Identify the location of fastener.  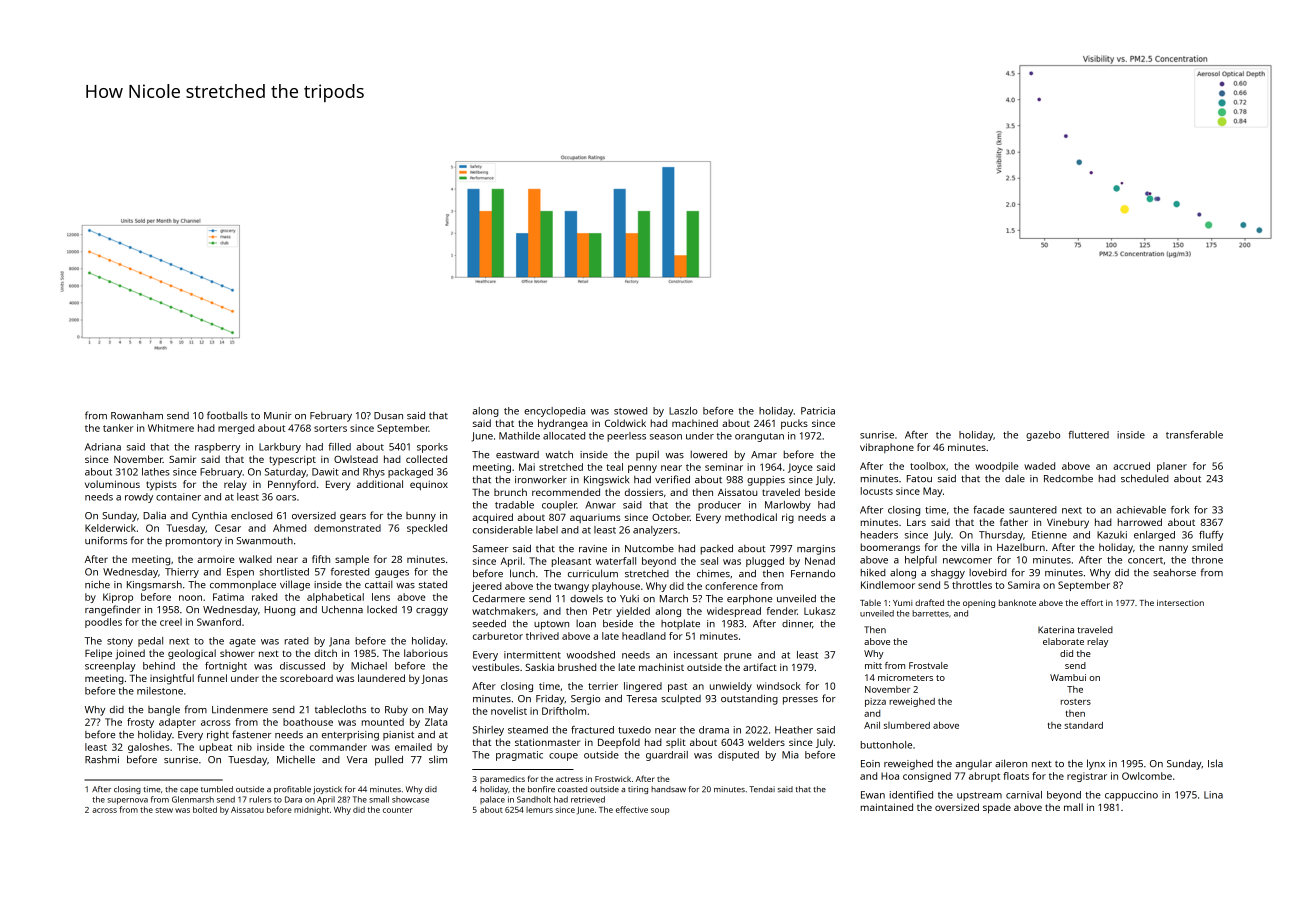
(251, 734).
